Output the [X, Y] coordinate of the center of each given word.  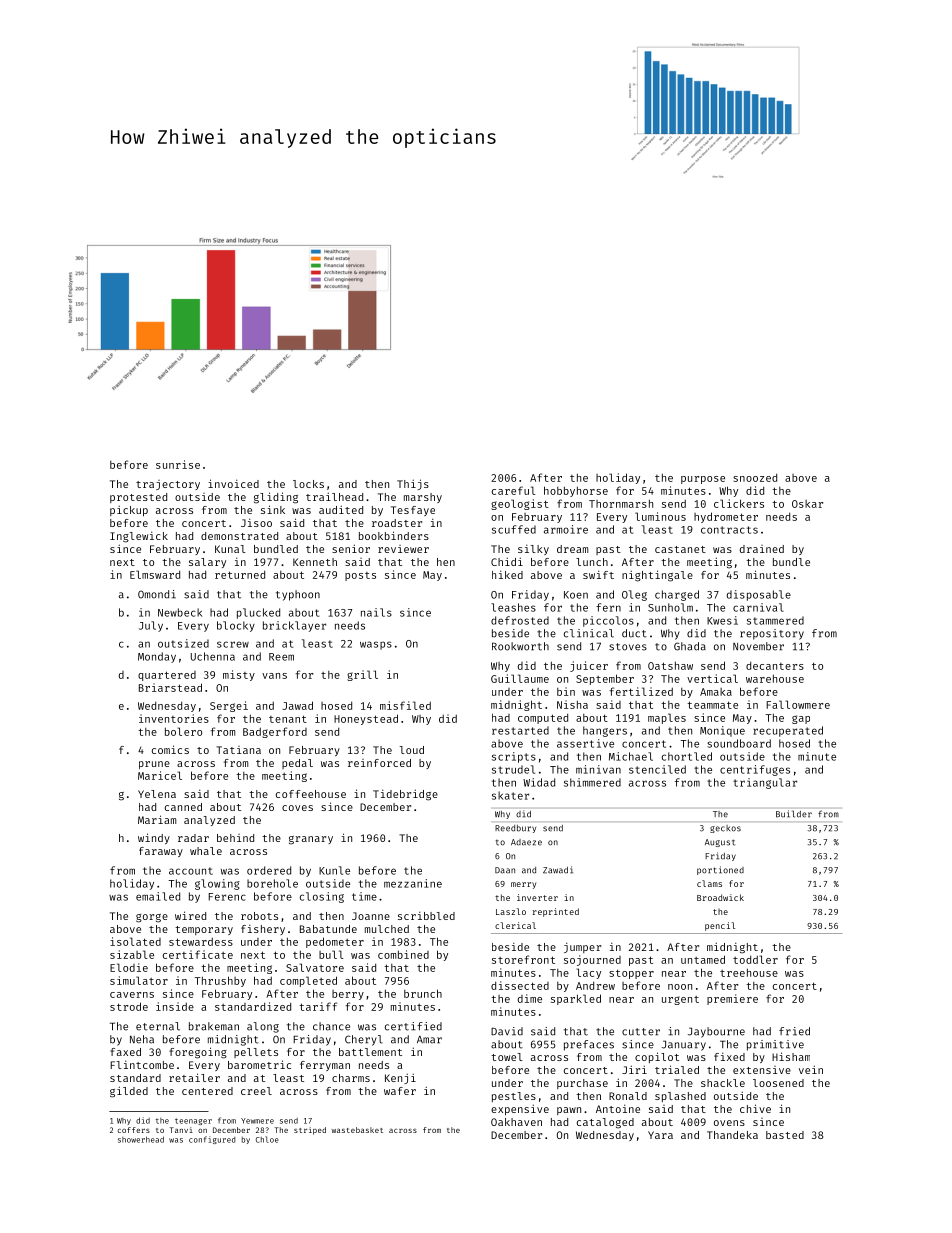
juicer [589, 666]
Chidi [507, 561]
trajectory [168, 485]
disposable [759, 595]
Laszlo [511, 911]
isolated [135, 941]
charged [677, 595]
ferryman [325, 1066]
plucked [258, 613]
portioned [720, 870]
